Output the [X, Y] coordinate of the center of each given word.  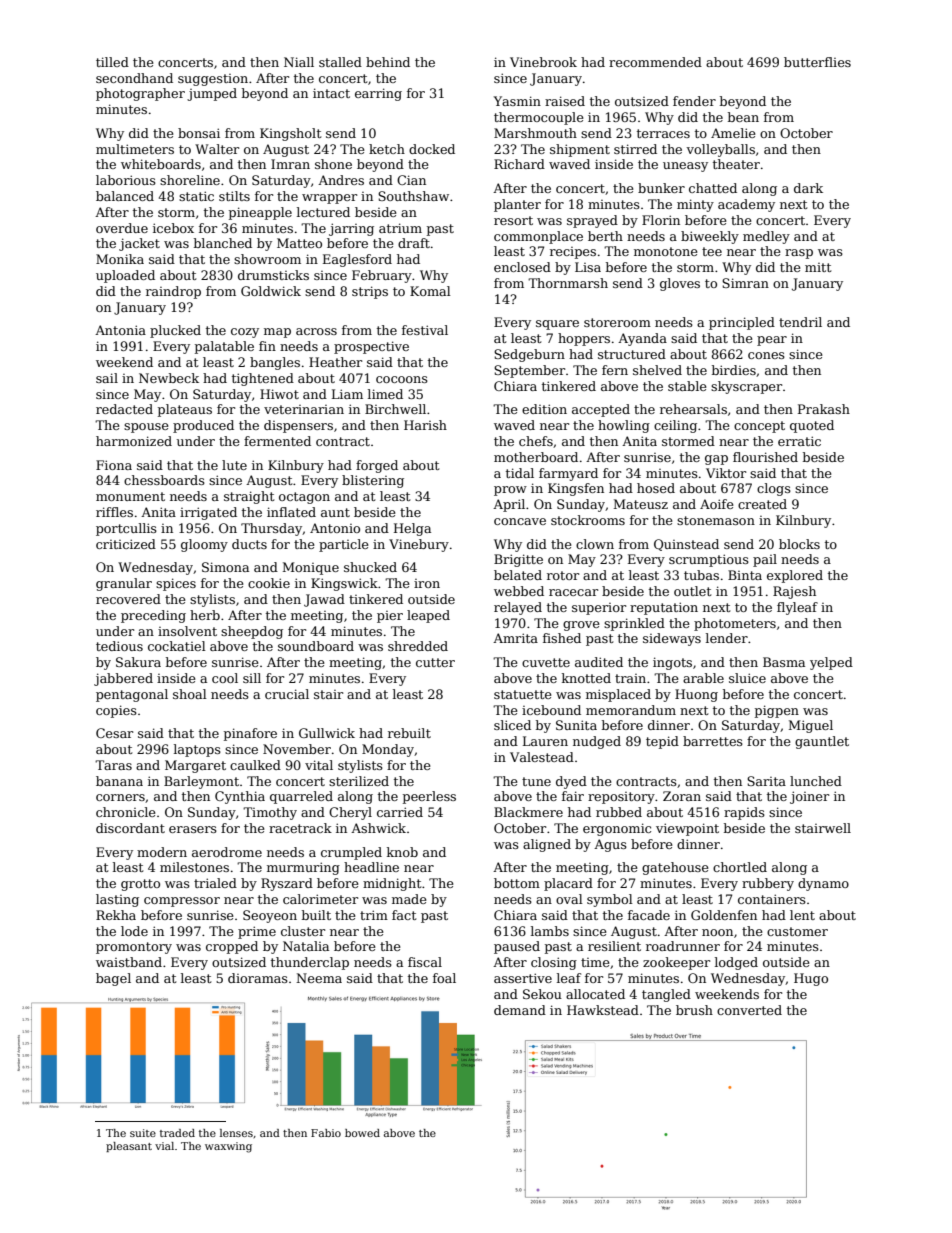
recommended [655, 62]
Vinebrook [543, 62]
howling [624, 426]
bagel [113, 979]
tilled [112, 62]
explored [795, 576]
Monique [311, 568]
